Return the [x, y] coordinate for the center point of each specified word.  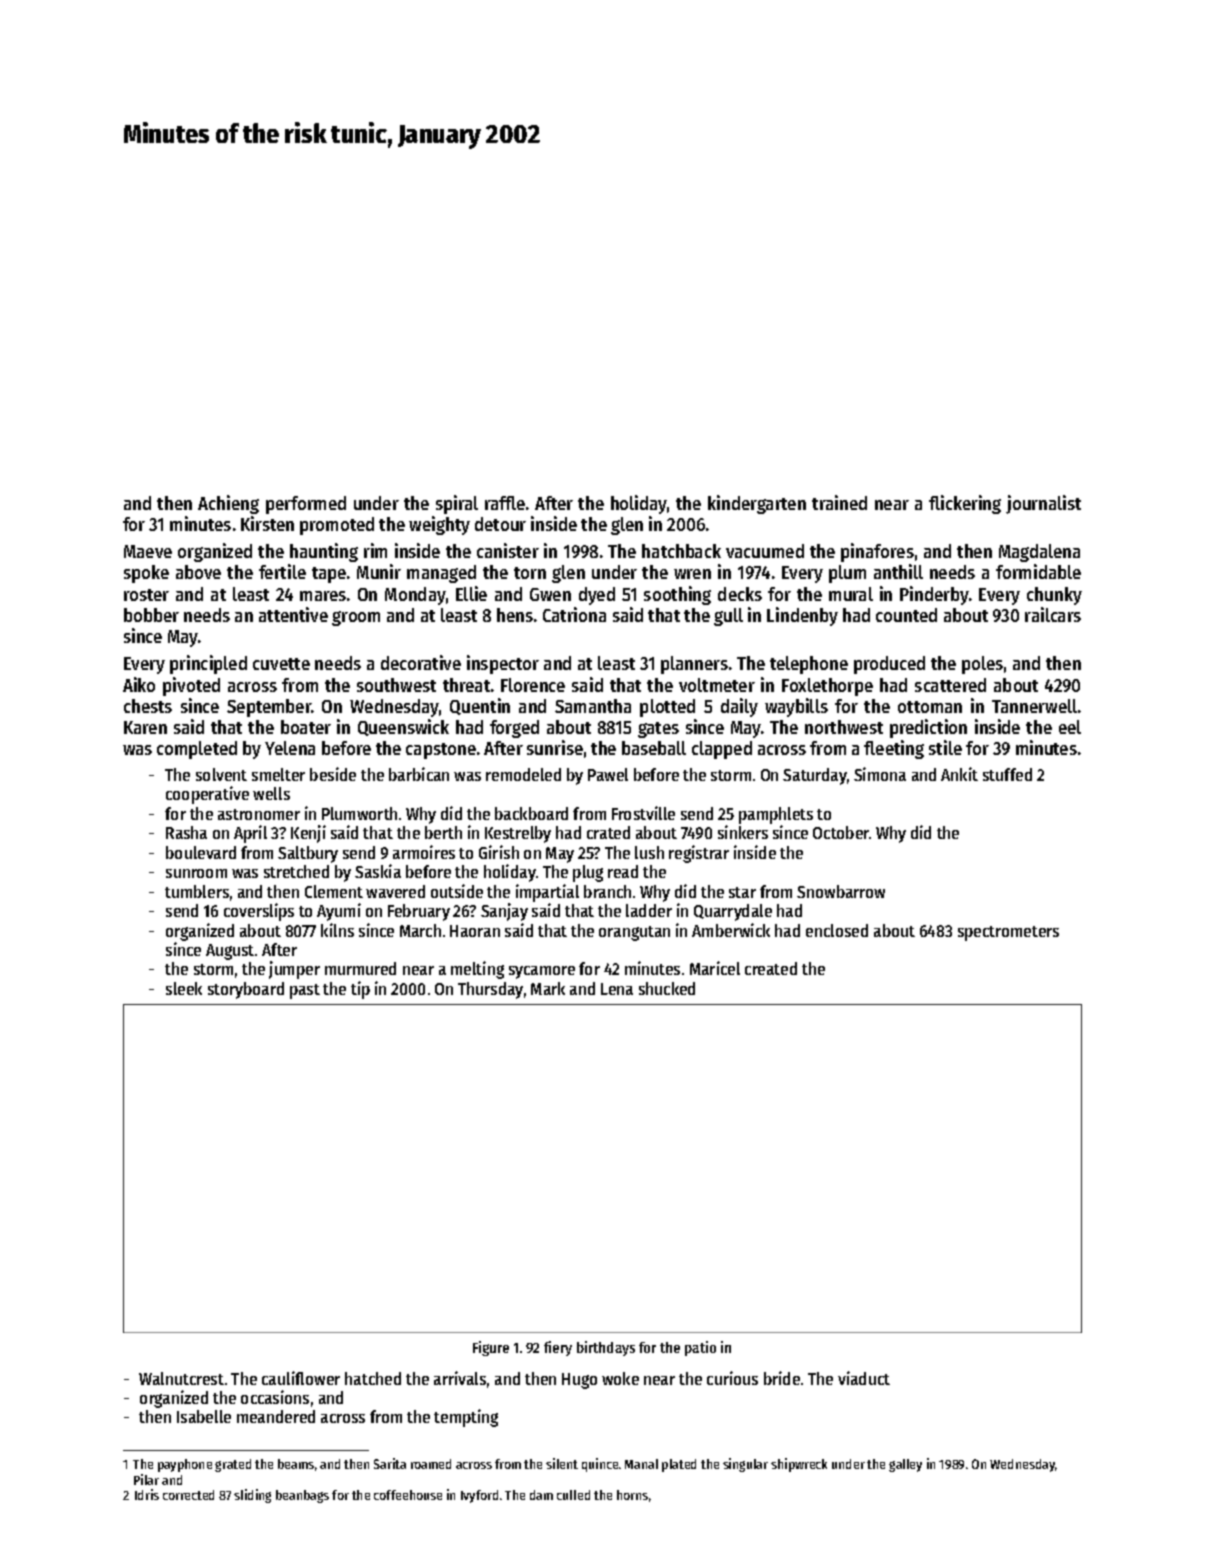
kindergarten [757, 504]
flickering [965, 504]
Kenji [308, 834]
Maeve [148, 551]
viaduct [864, 1378]
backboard [531, 813]
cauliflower [301, 1378]
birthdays [606, 1348]
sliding [252, 1496]
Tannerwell [1034, 706]
